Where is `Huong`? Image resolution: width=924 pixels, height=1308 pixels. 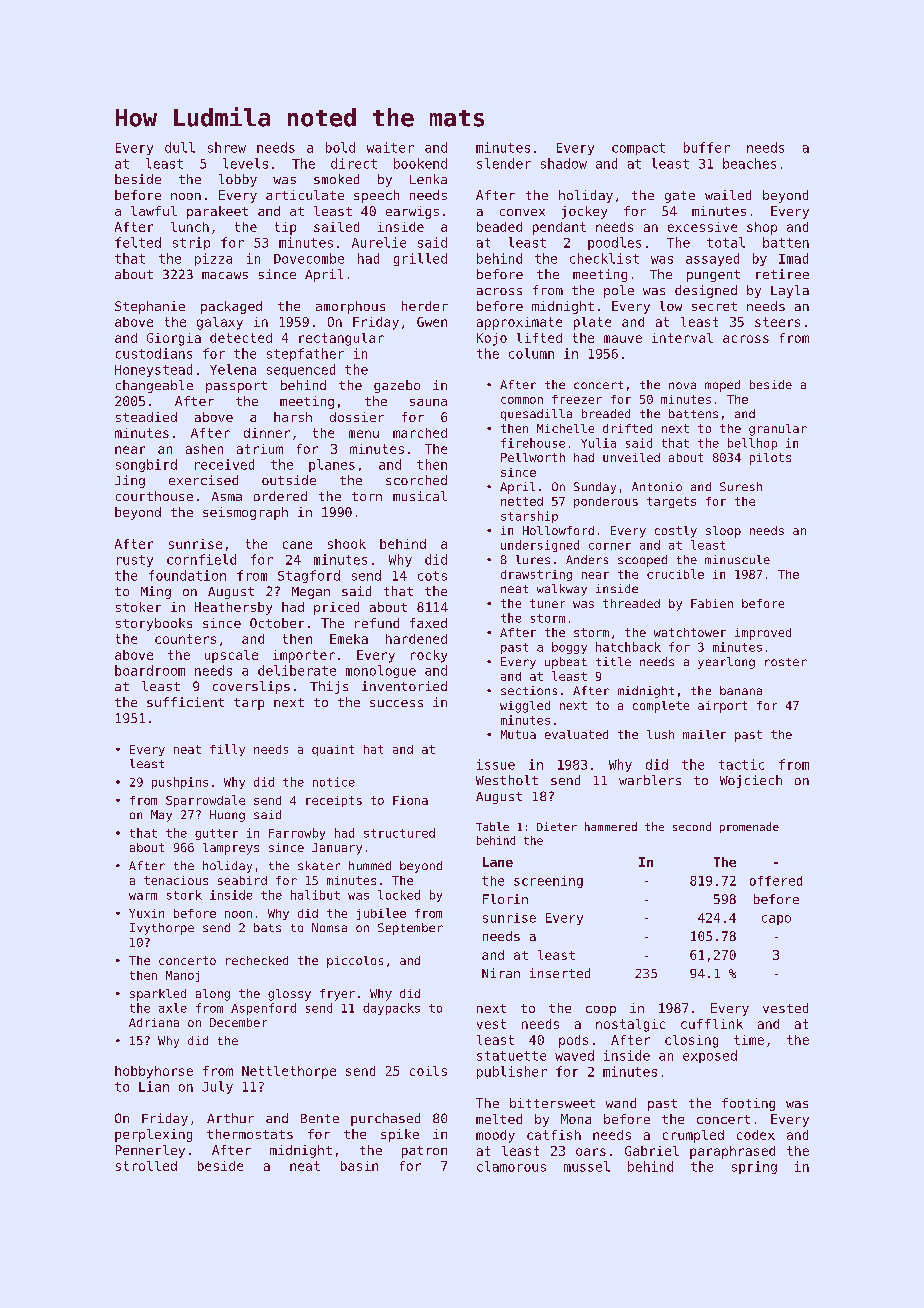
Huong is located at coordinates (227, 816).
